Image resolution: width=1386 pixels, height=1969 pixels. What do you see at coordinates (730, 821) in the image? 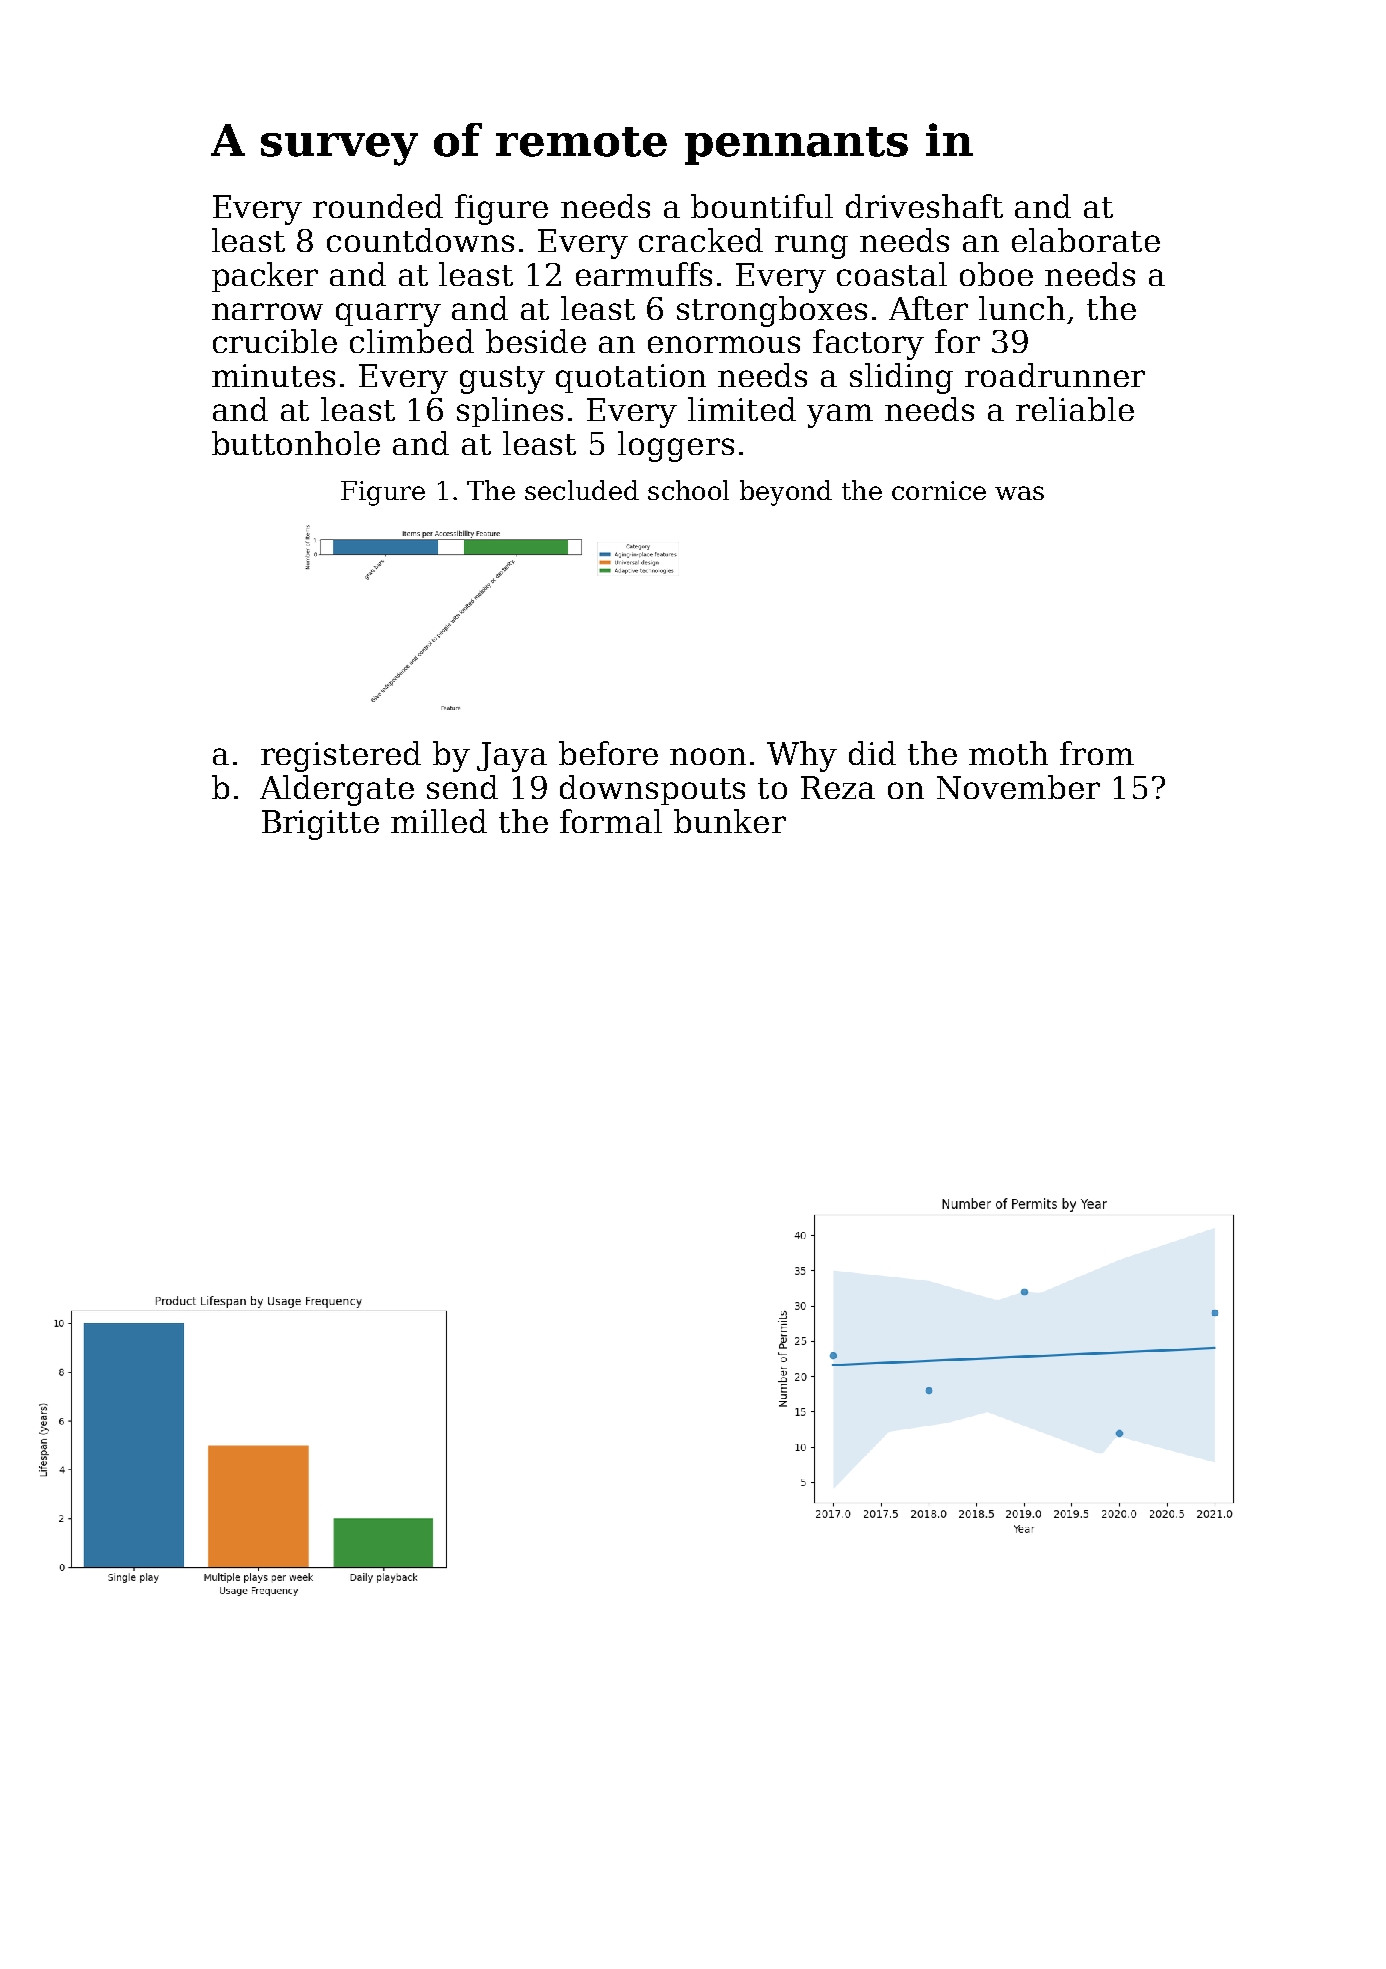
I see `bunker` at bounding box center [730, 821].
